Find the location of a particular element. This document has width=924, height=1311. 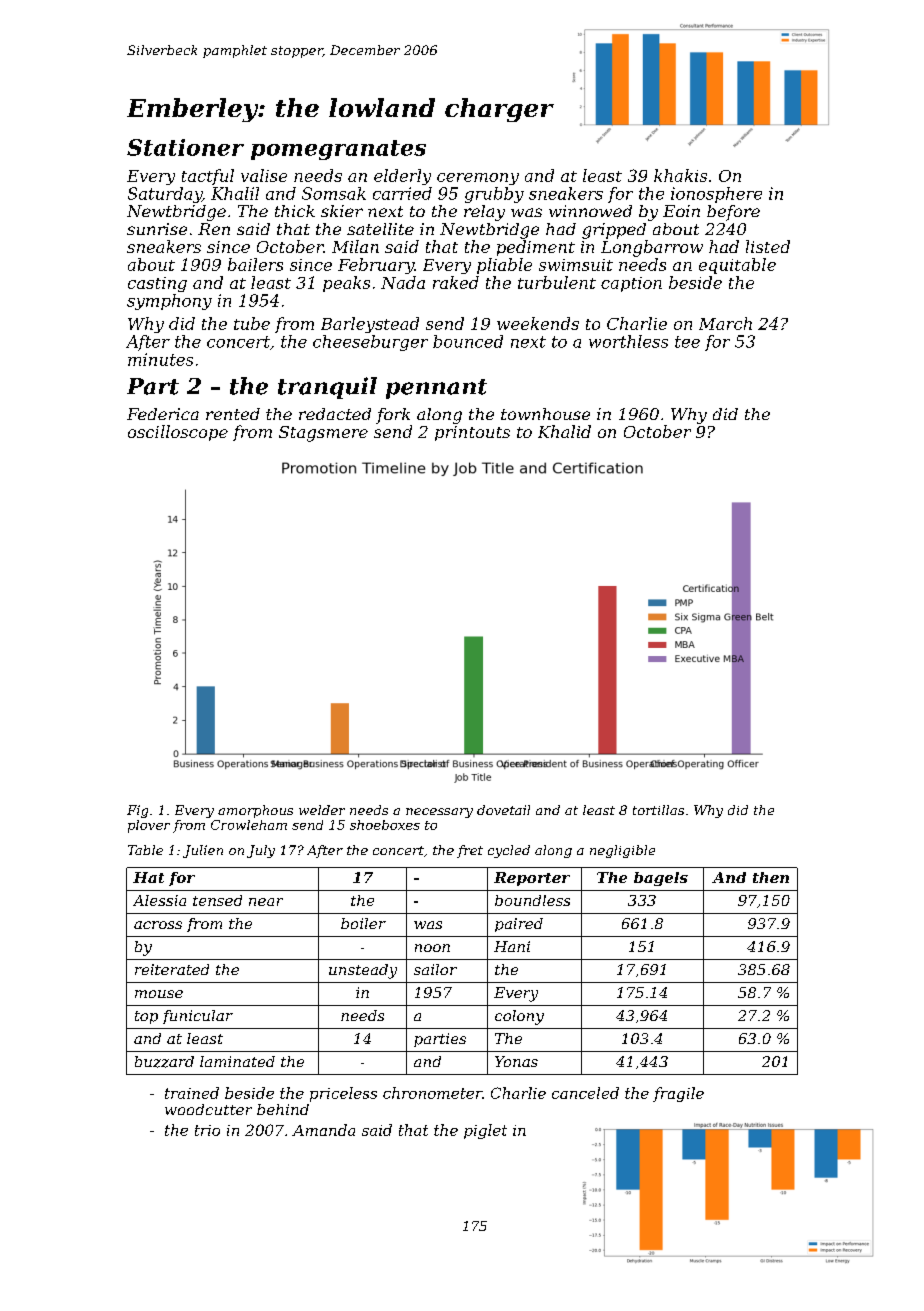

casting is located at coordinates (157, 284).
